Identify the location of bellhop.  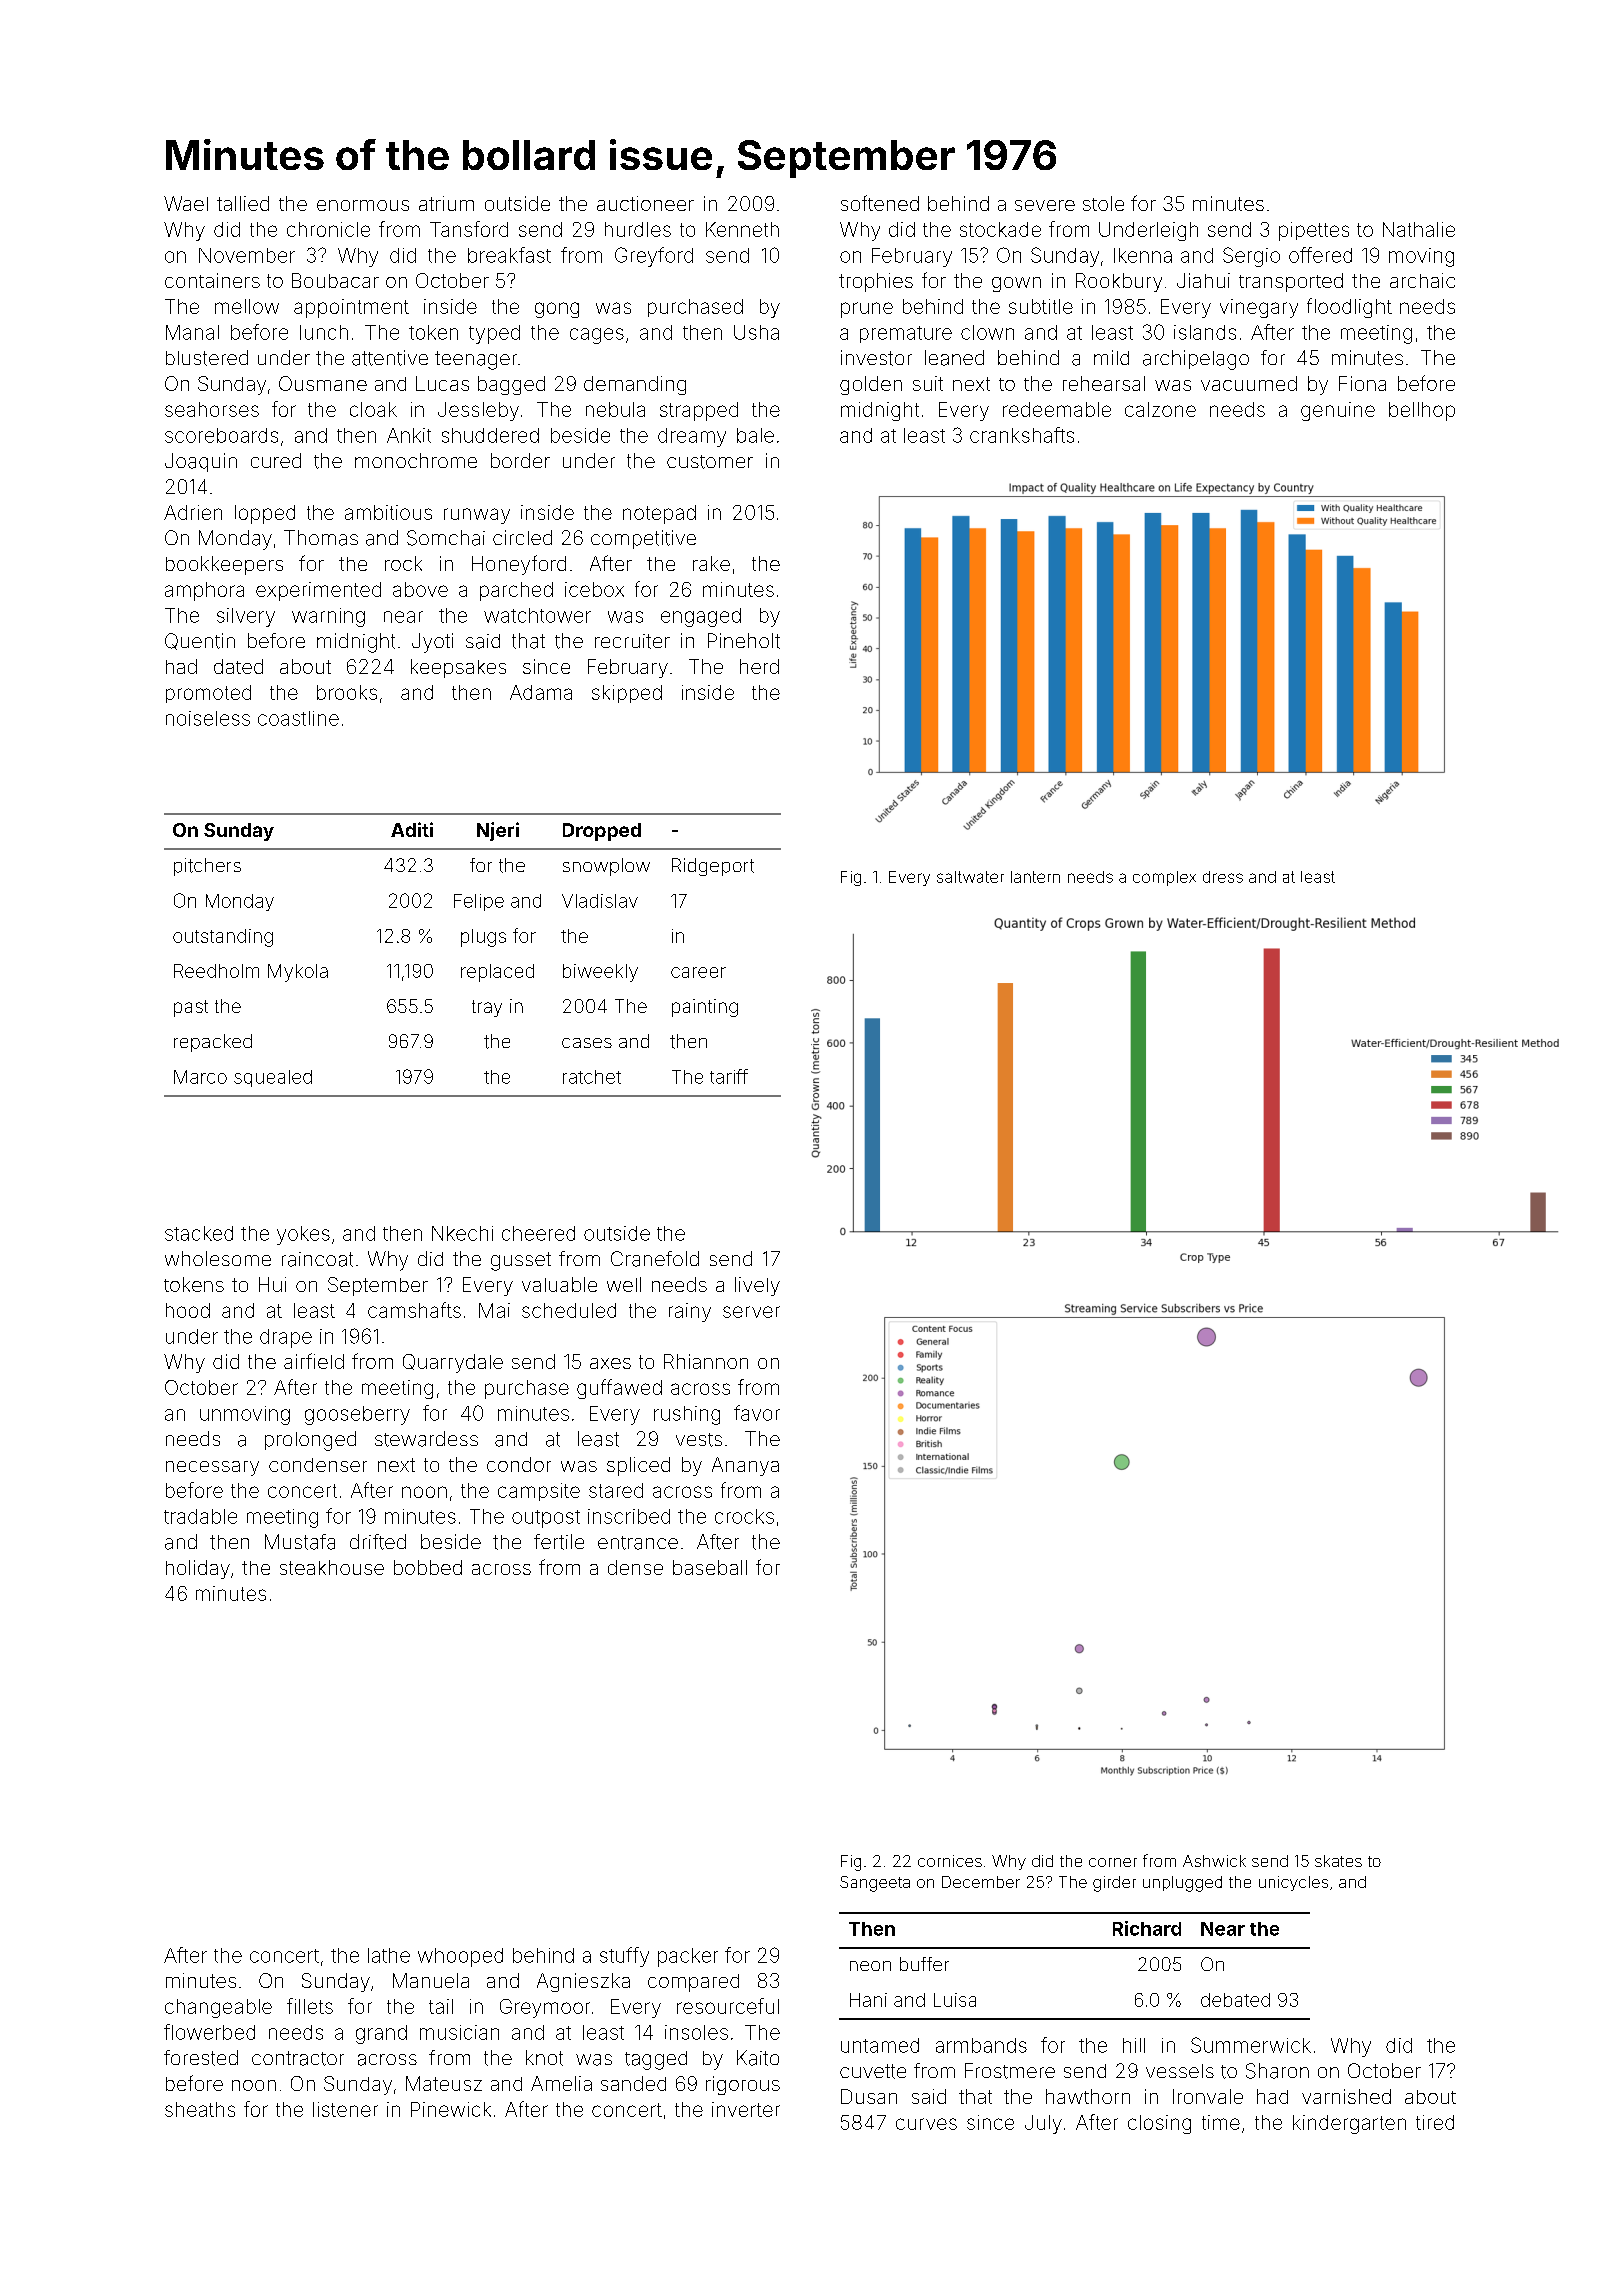
(1422, 411).
